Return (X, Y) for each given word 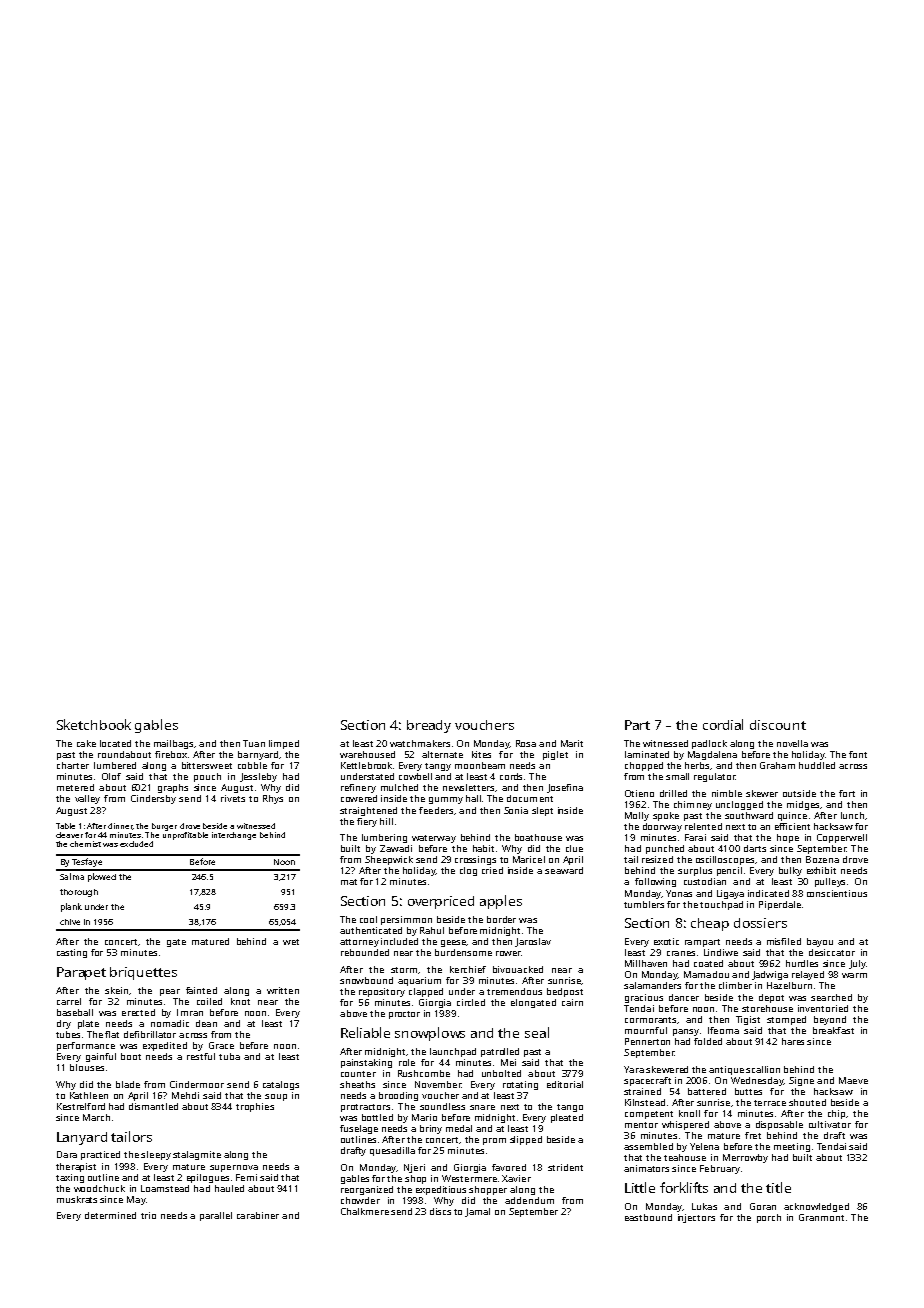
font (858, 754)
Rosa (526, 743)
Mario (424, 1117)
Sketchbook (94, 724)
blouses (87, 1067)
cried (492, 870)
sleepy (156, 1155)
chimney (693, 805)
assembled (648, 1146)
